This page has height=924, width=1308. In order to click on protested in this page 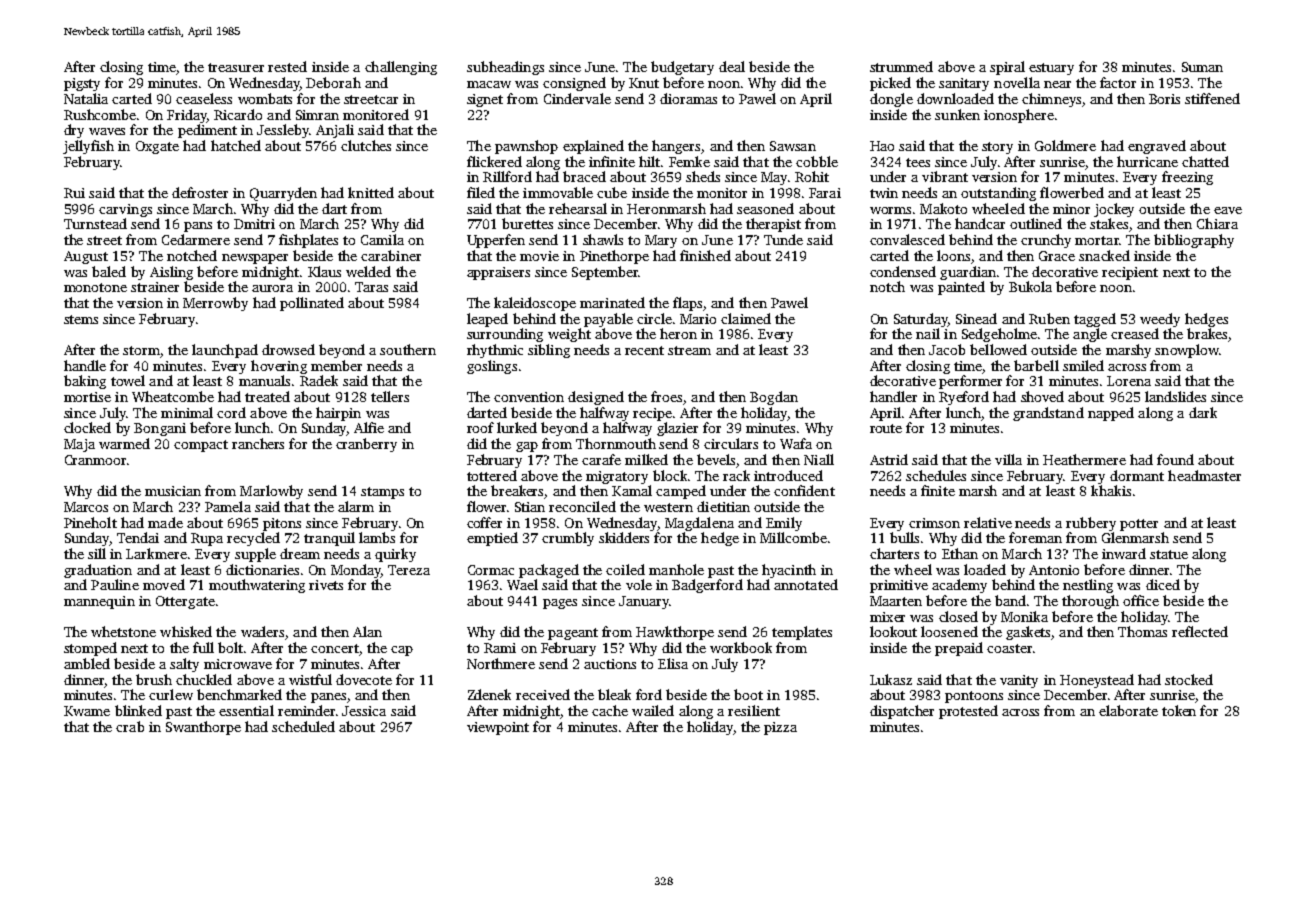, I will do `click(968, 712)`.
